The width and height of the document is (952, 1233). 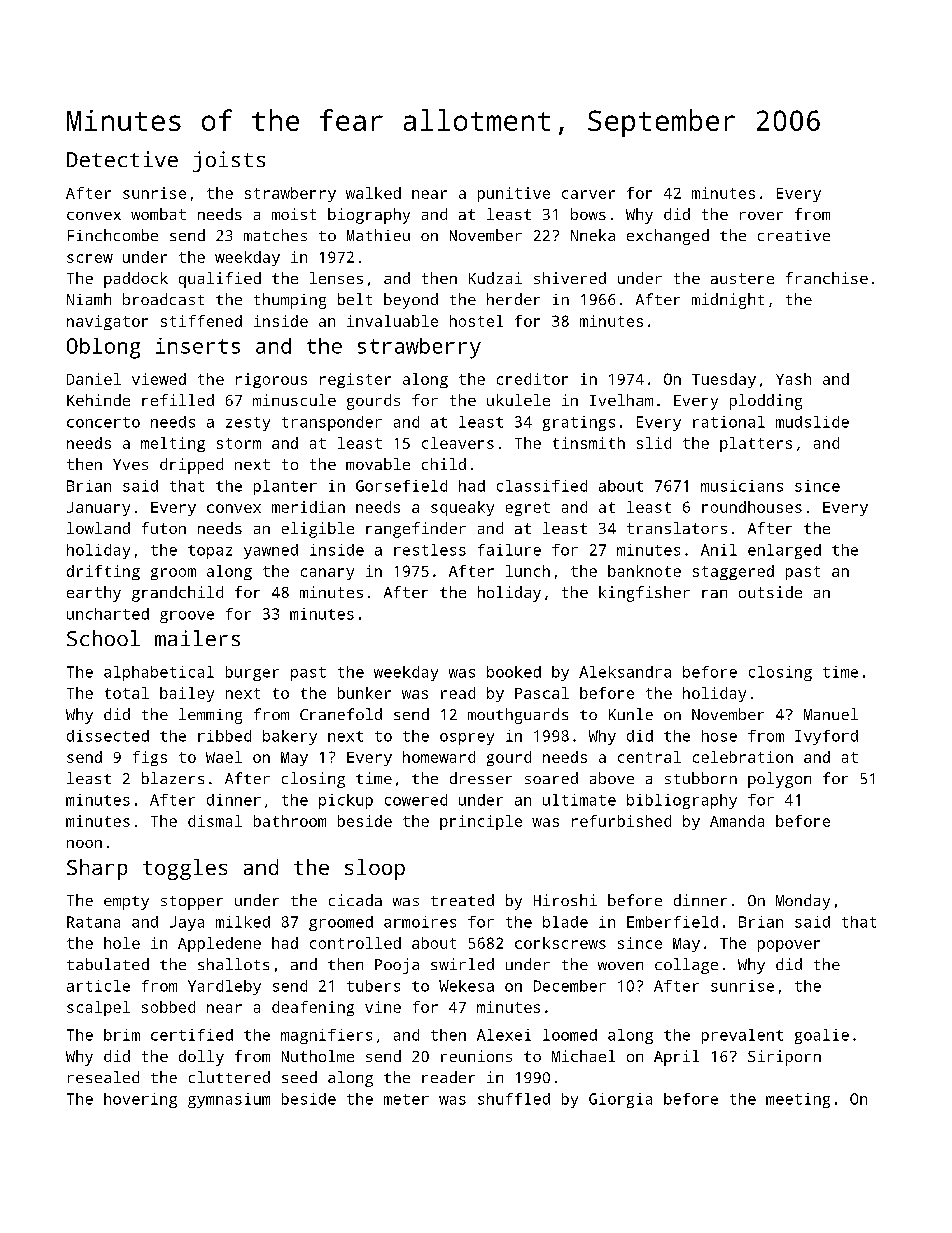 What do you see at coordinates (192, 1035) in the document?
I see `certified` at bounding box center [192, 1035].
